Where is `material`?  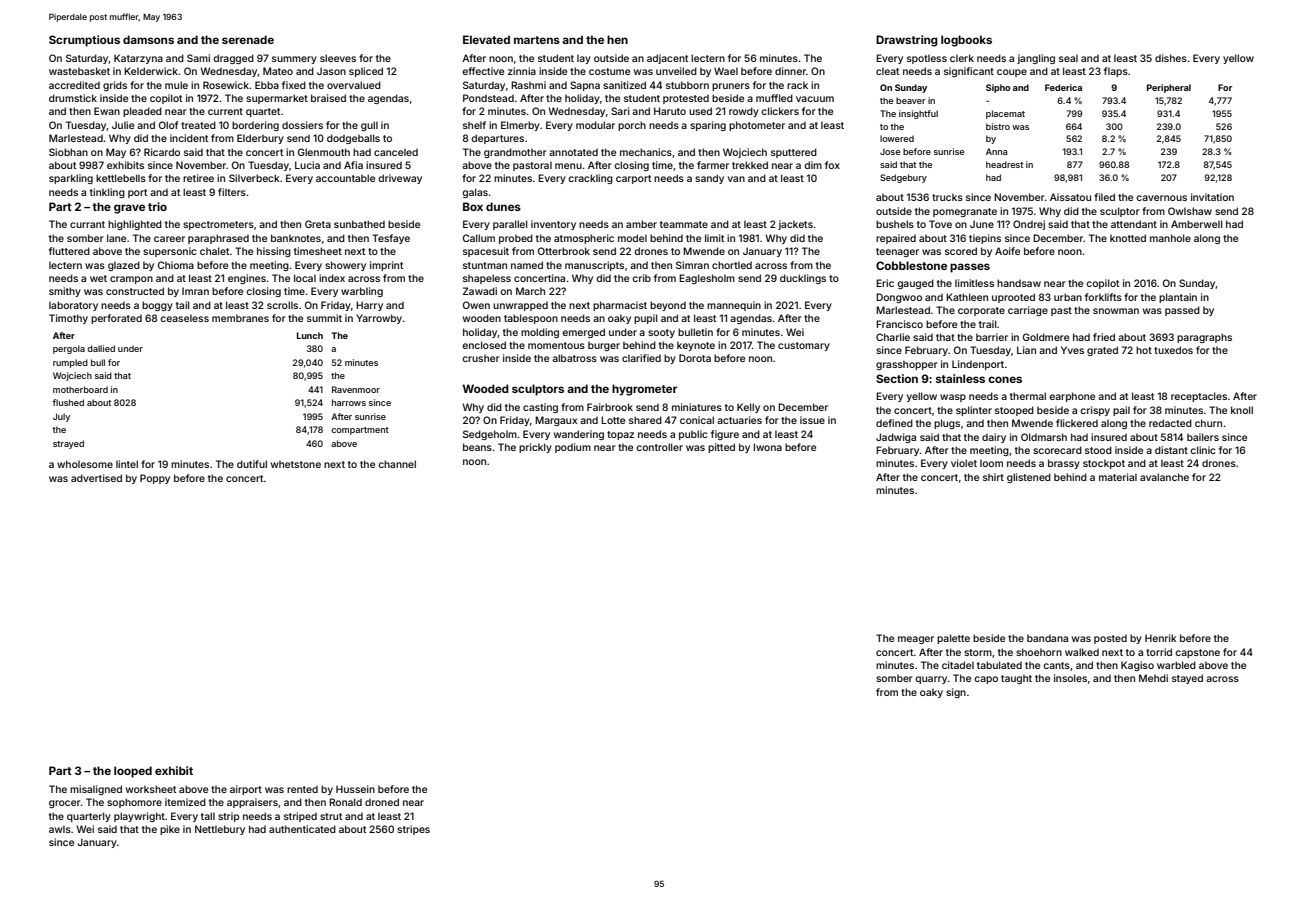 material is located at coordinates (1118, 477).
